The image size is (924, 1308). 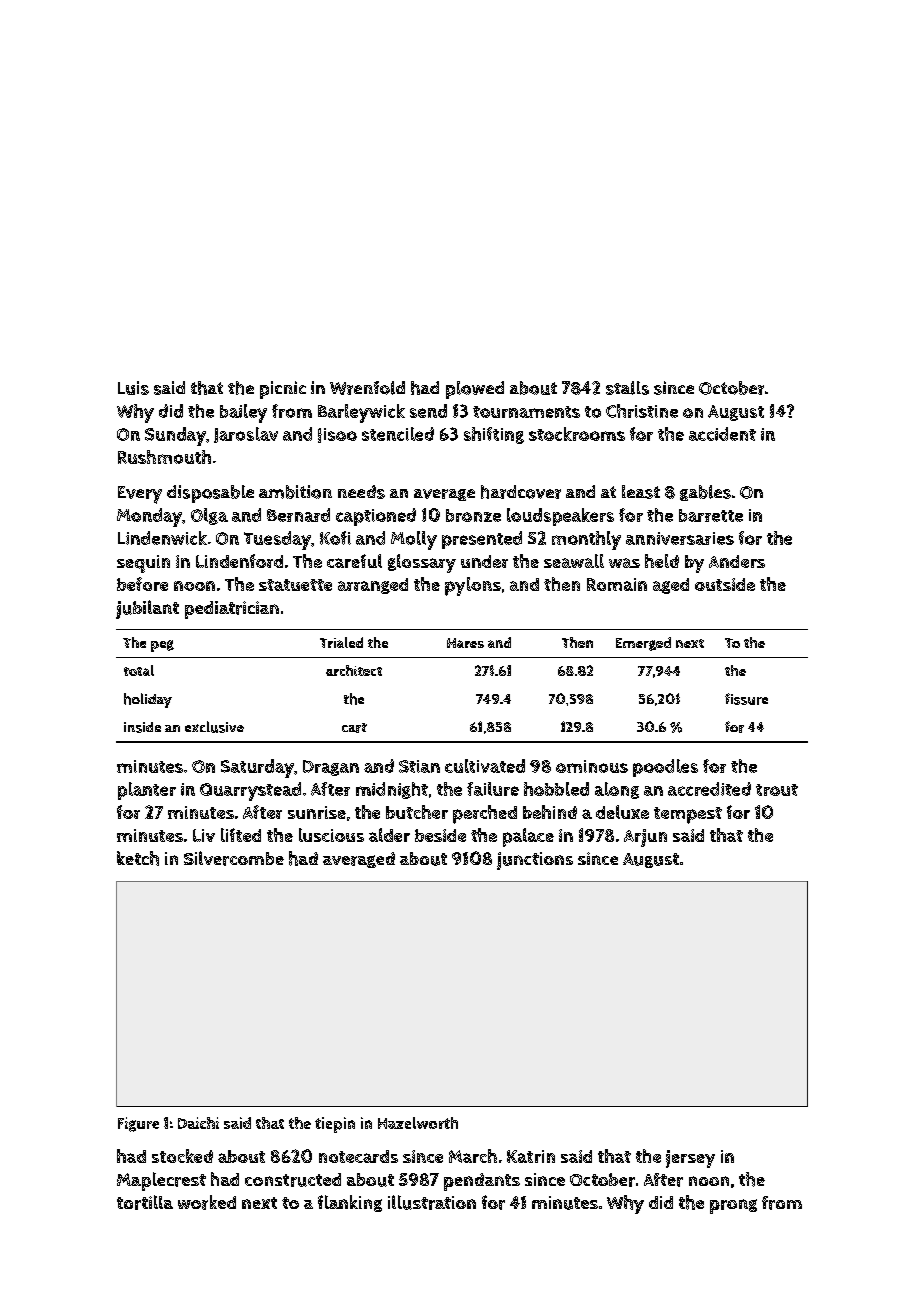 I want to click on worked, so click(x=207, y=1202).
